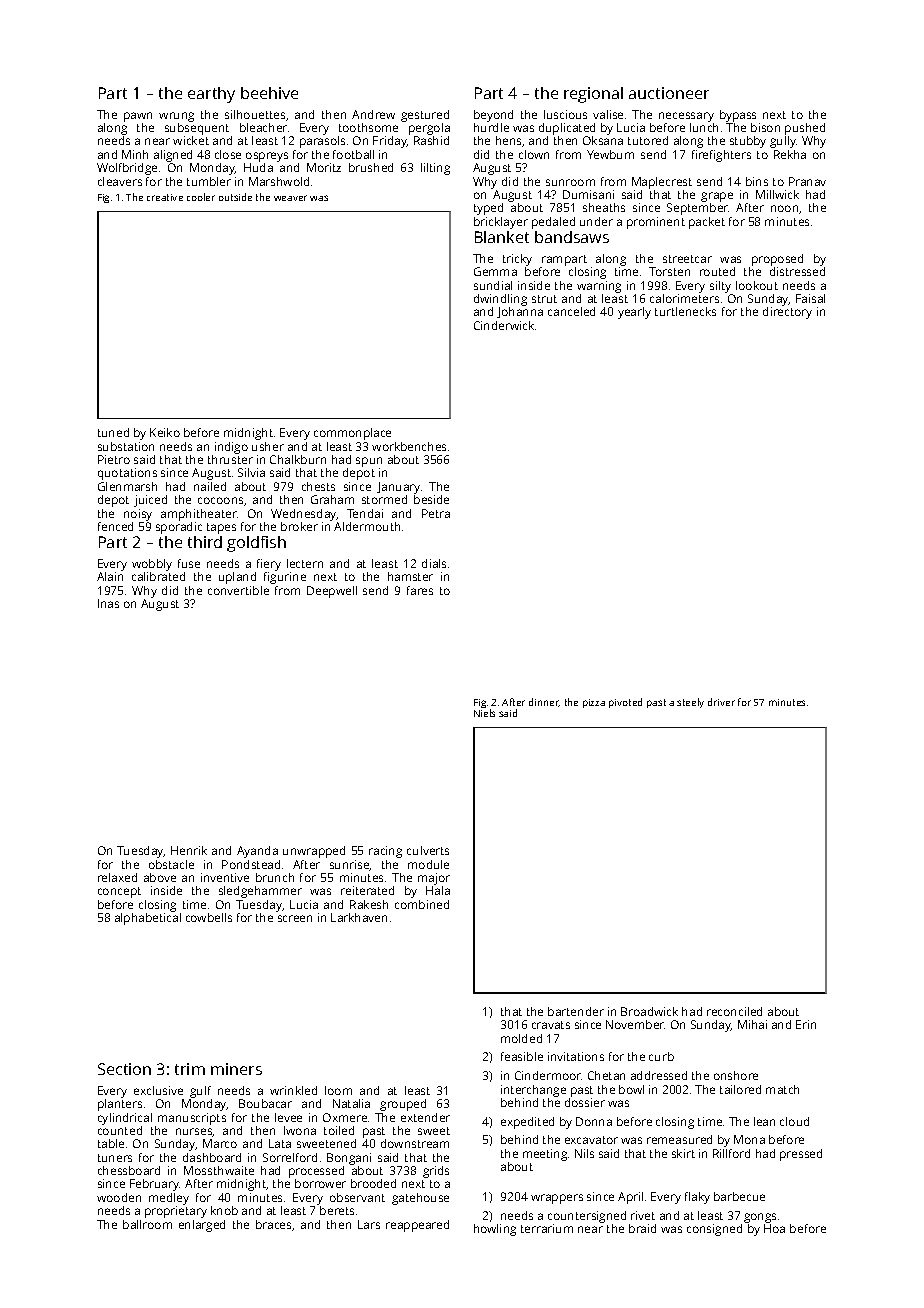 Image resolution: width=924 pixels, height=1308 pixels. What do you see at coordinates (520, 312) in the document?
I see `Johanna` at bounding box center [520, 312].
